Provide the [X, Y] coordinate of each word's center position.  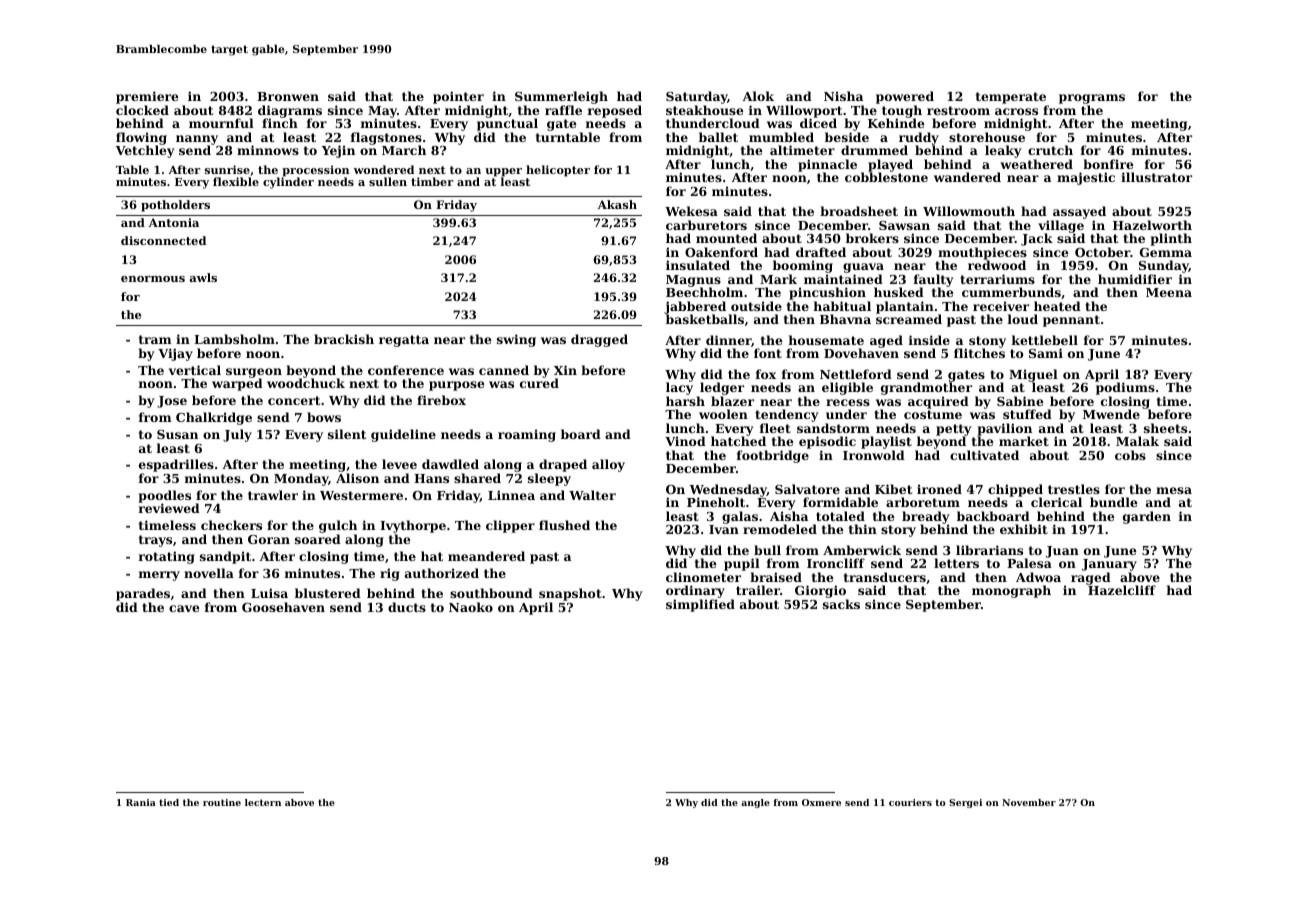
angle [755, 803]
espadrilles [176, 465]
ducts [407, 607]
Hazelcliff [1122, 590]
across [1016, 111]
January [1109, 565]
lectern [263, 802]
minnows [268, 150]
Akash [617, 204]
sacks [841, 604]
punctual [507, 125]
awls [203, 277]
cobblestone [886, 177]
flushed [564, 525]
